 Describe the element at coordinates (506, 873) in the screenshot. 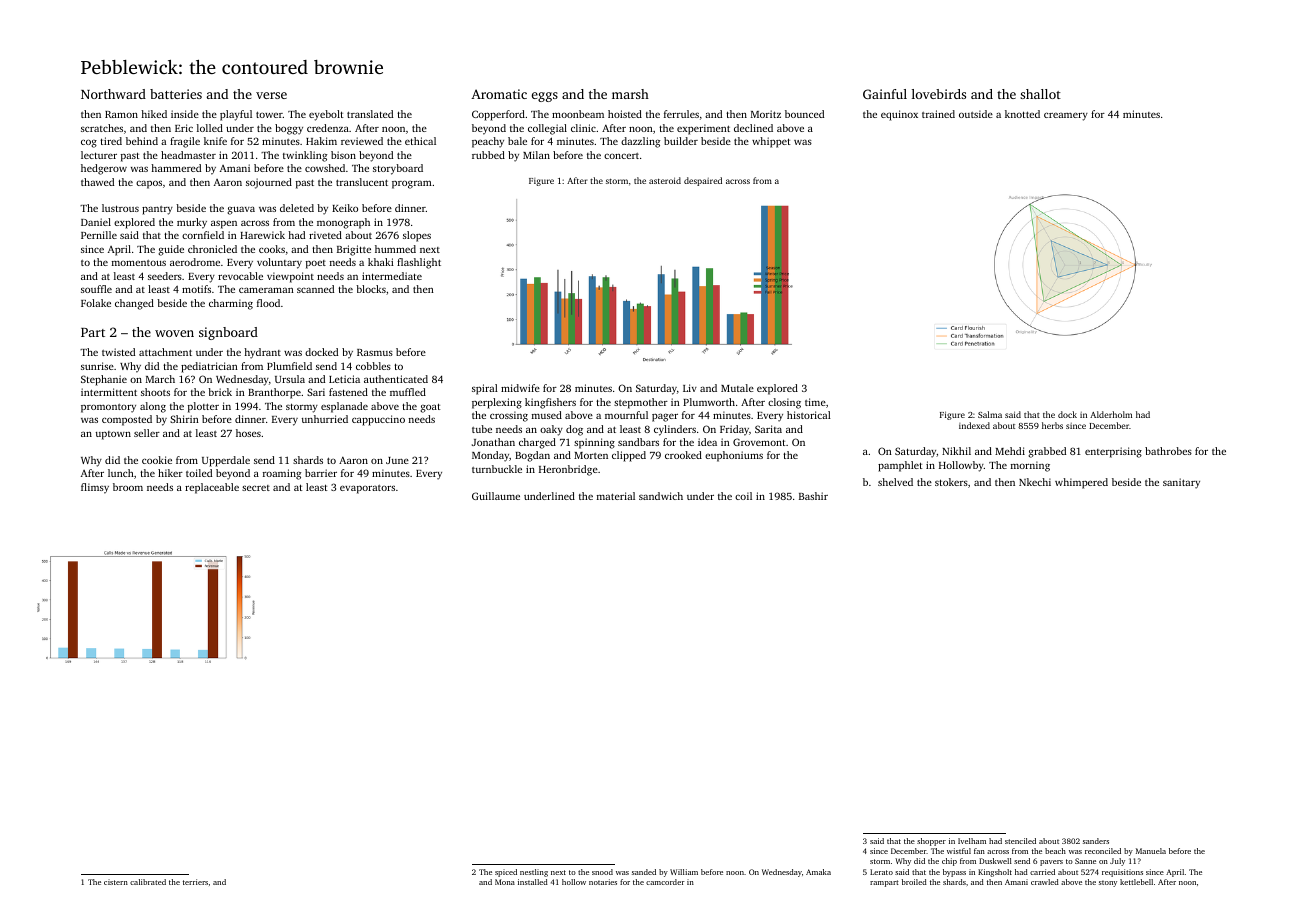

I see `spiced` at that location.
